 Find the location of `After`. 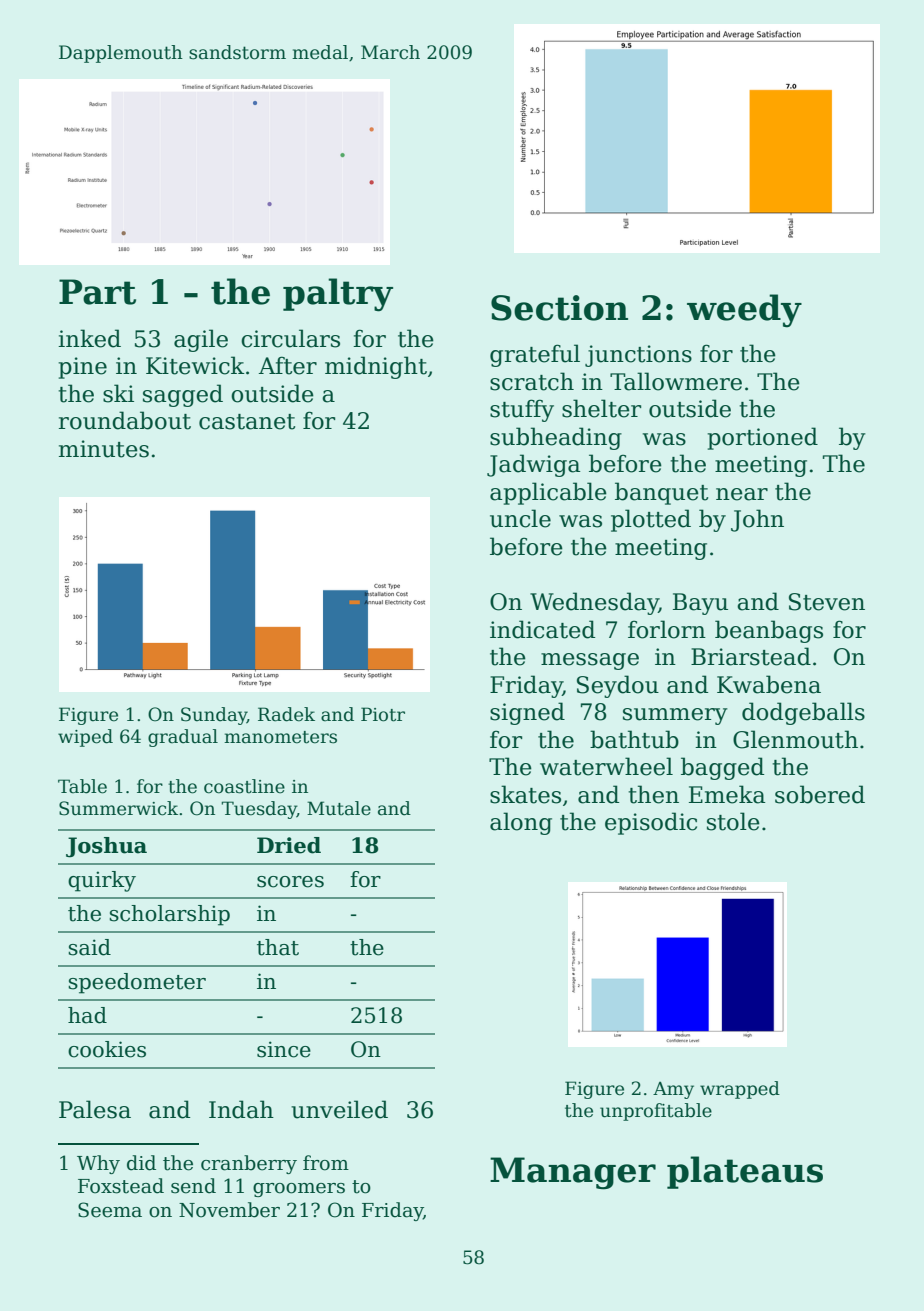

After is located at coordinates (288, 365).
